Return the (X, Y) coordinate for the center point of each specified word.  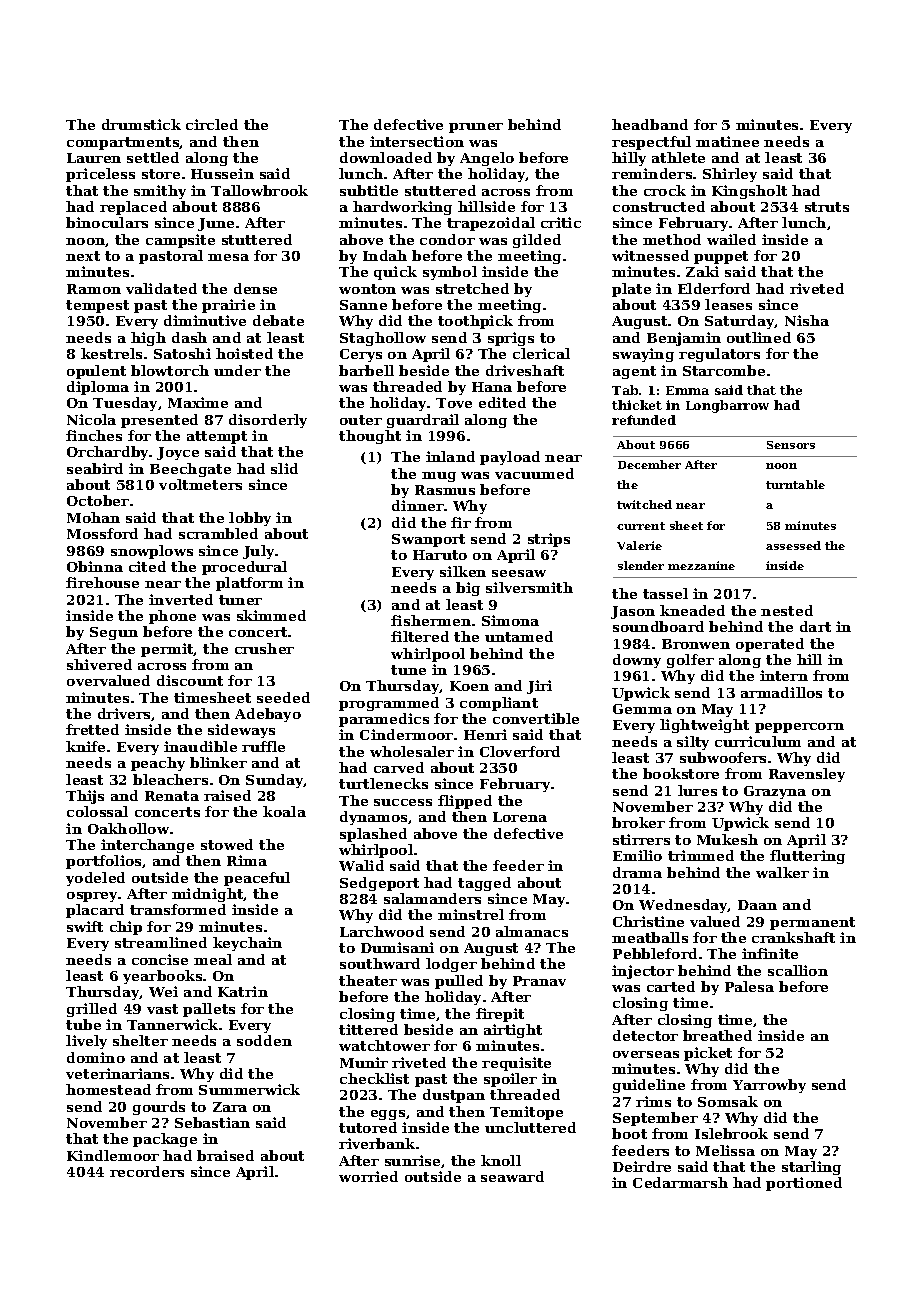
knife (85, 746)
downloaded (386, 157)
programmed (389, 704)
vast (162, 1009)
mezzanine (701, 565)
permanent (812, 923)
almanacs (532, 931)
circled (212, 124)
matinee (727, 141)
